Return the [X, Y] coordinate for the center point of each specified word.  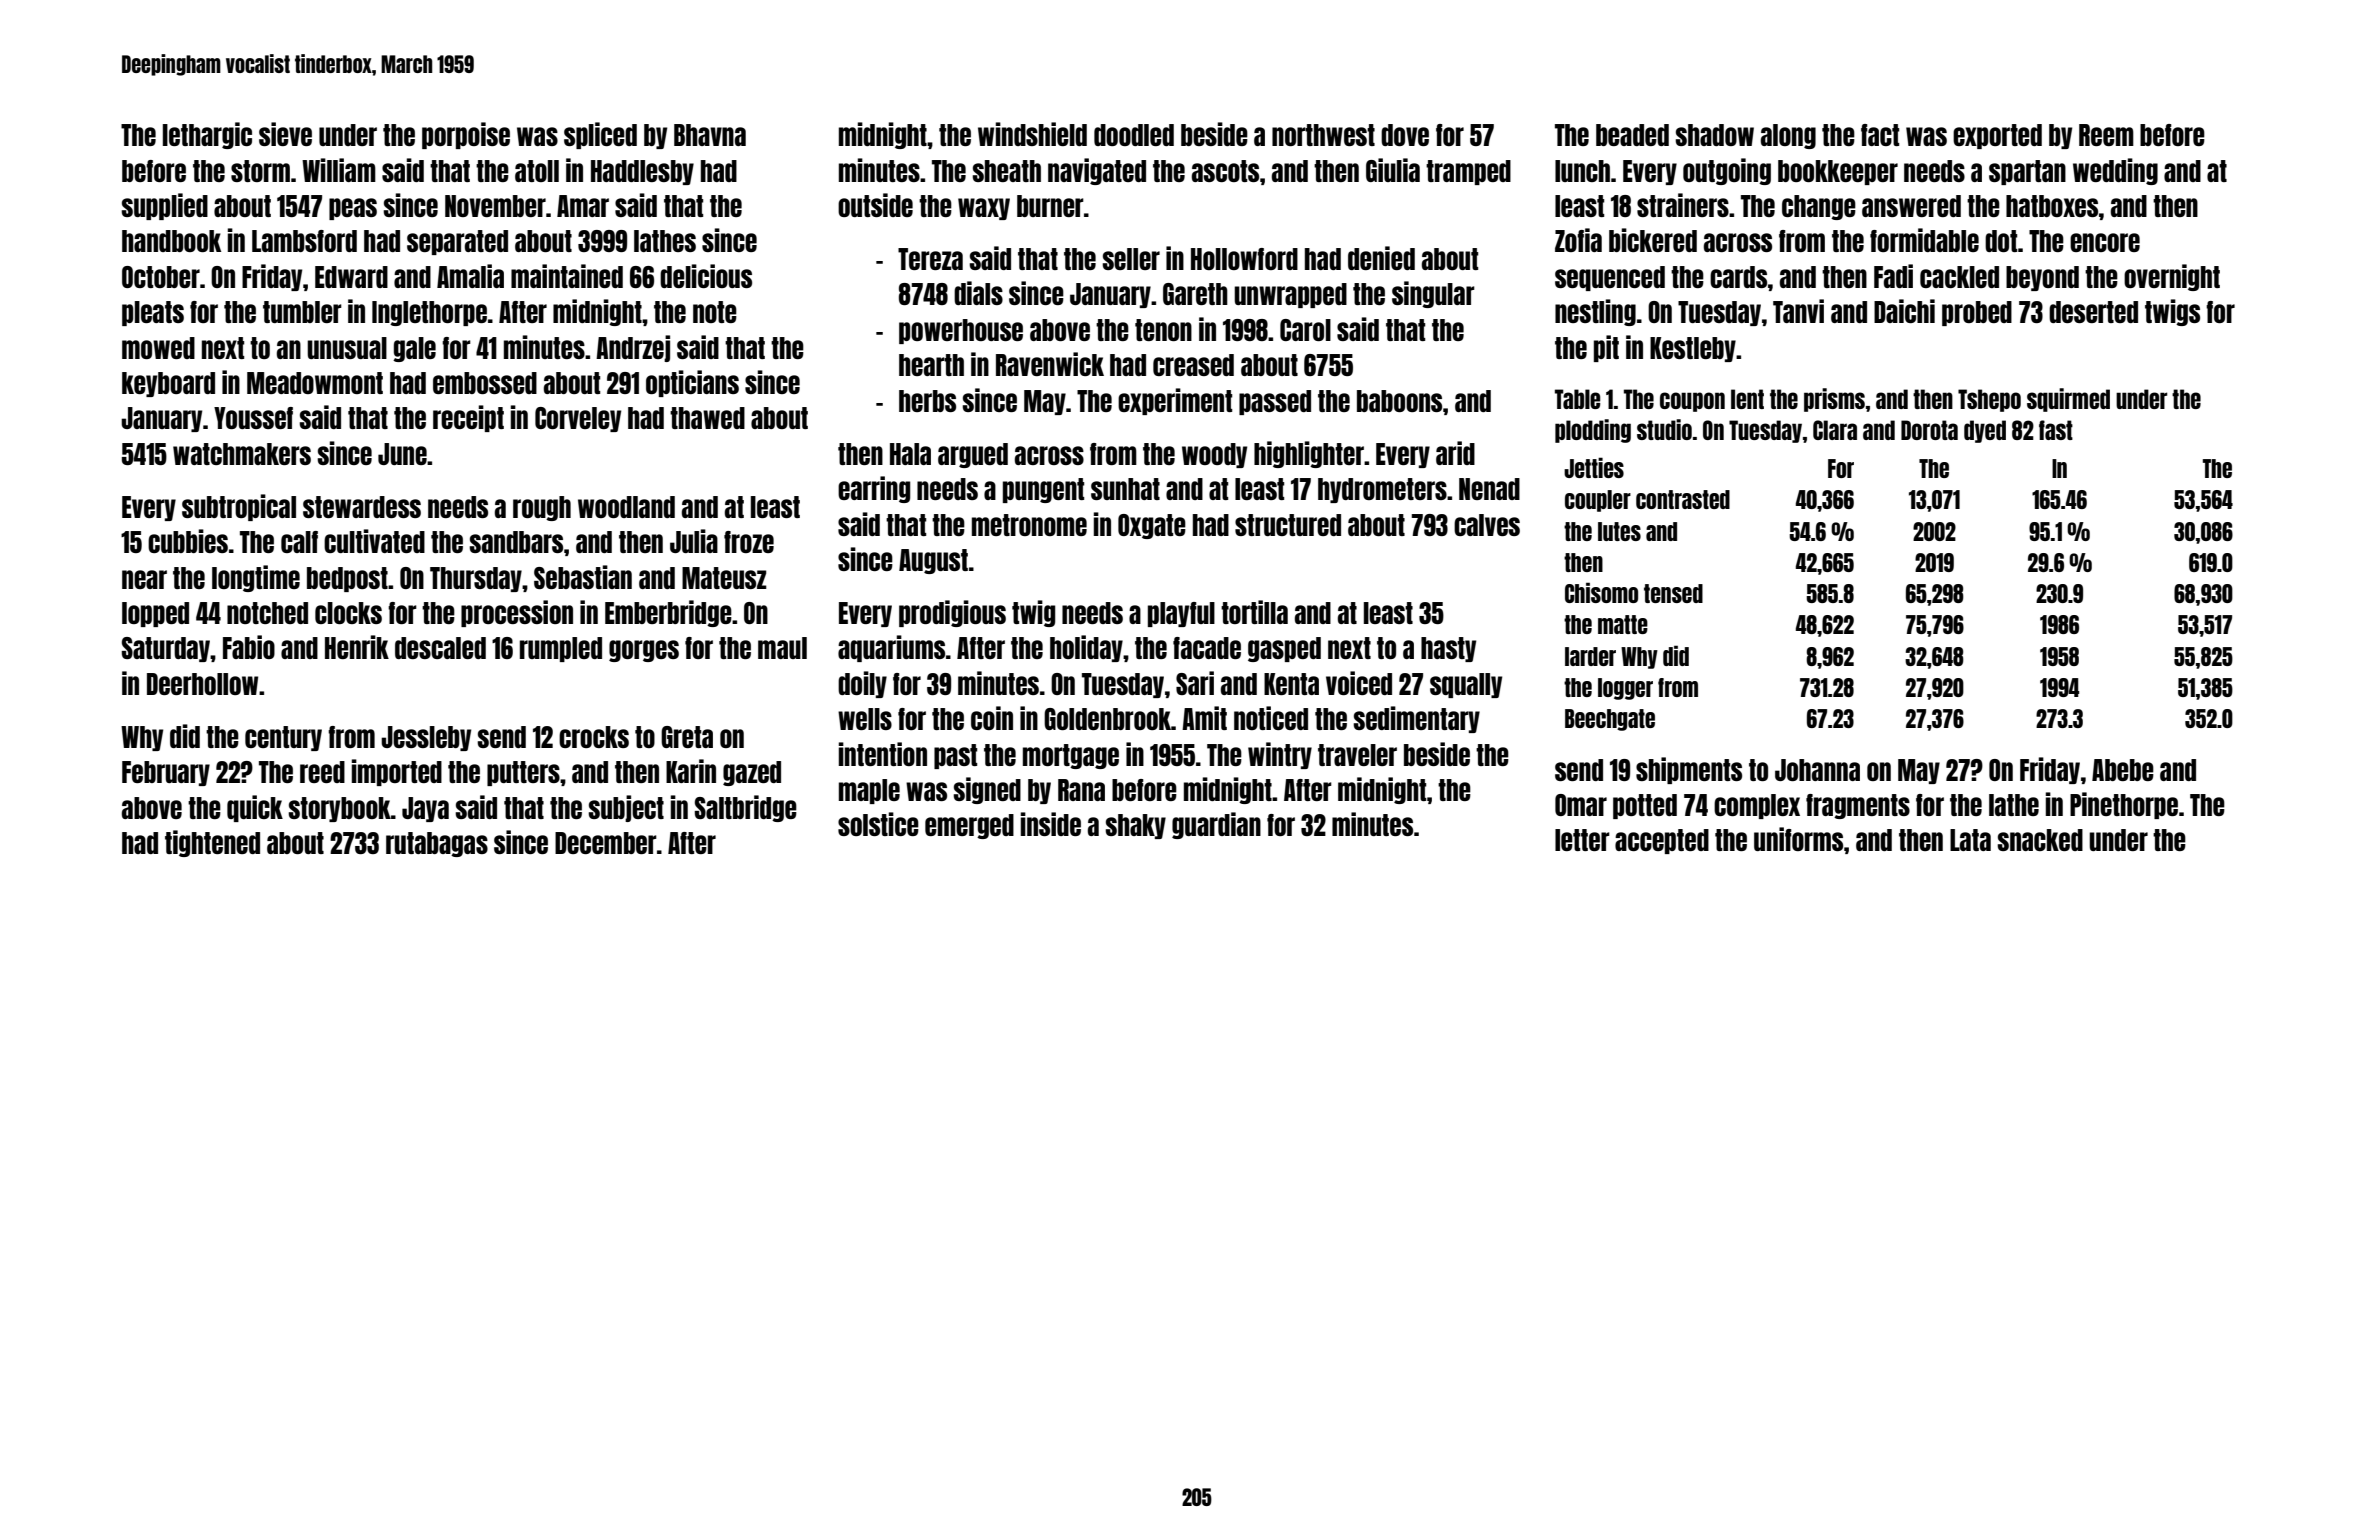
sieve [285, 134]
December [606, 843]
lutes [1619, 531]
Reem [2106, 135]
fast [2056, 430]
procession [517, 613]
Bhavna [710, 135]
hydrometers [1382, 490]
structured [1288, 525]
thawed [707, 418]
